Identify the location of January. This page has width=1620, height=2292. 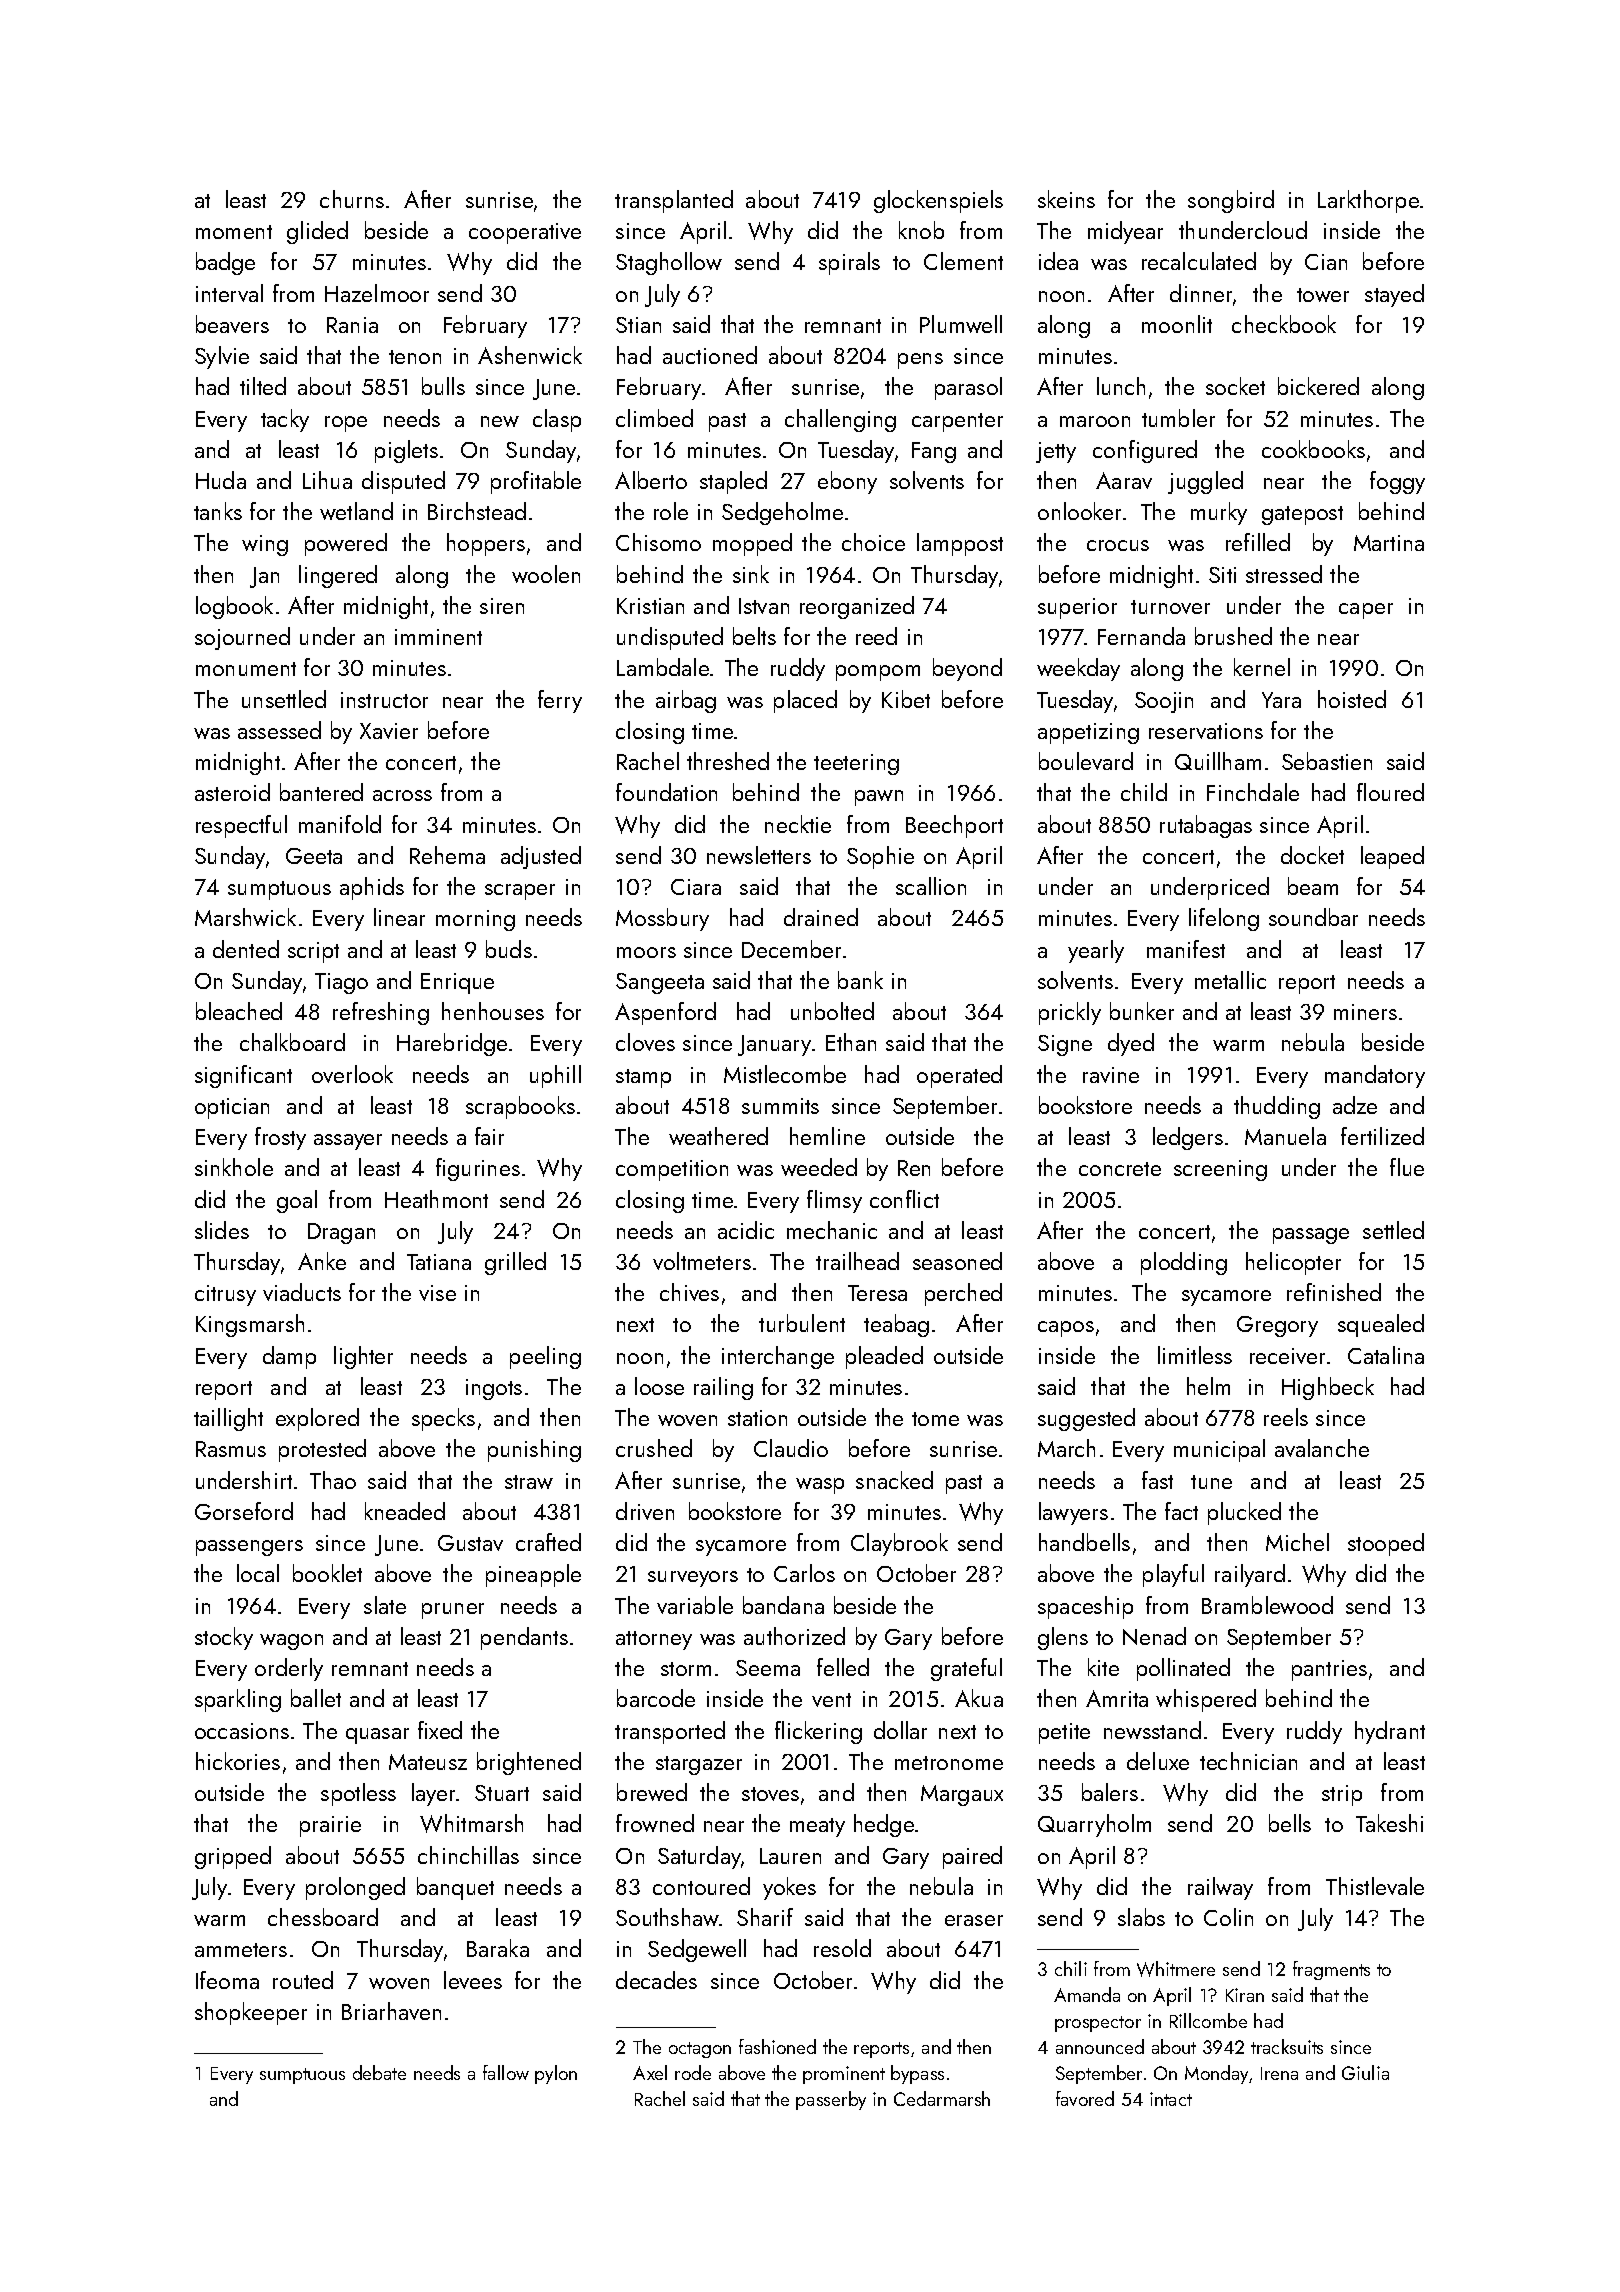
(774, 1045).
